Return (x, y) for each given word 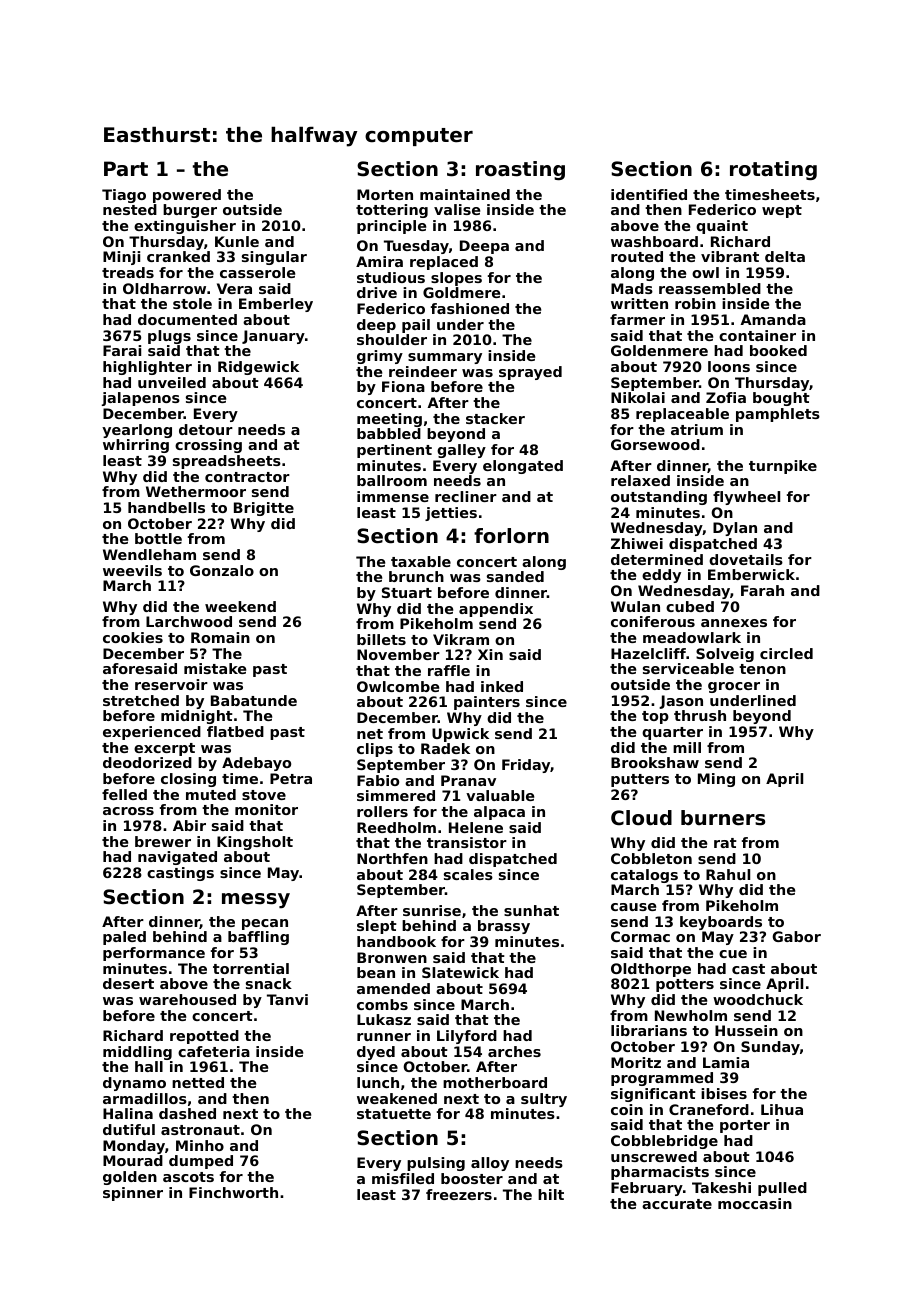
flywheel (746, 498)
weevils (132, 570)
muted (211, 794)
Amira (379, 261)
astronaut (200, 1130)
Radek (445, 748)
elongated (523, 467)
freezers (459, 1194)
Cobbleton (651, 858)
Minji (121, 258)
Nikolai (638, 397)
